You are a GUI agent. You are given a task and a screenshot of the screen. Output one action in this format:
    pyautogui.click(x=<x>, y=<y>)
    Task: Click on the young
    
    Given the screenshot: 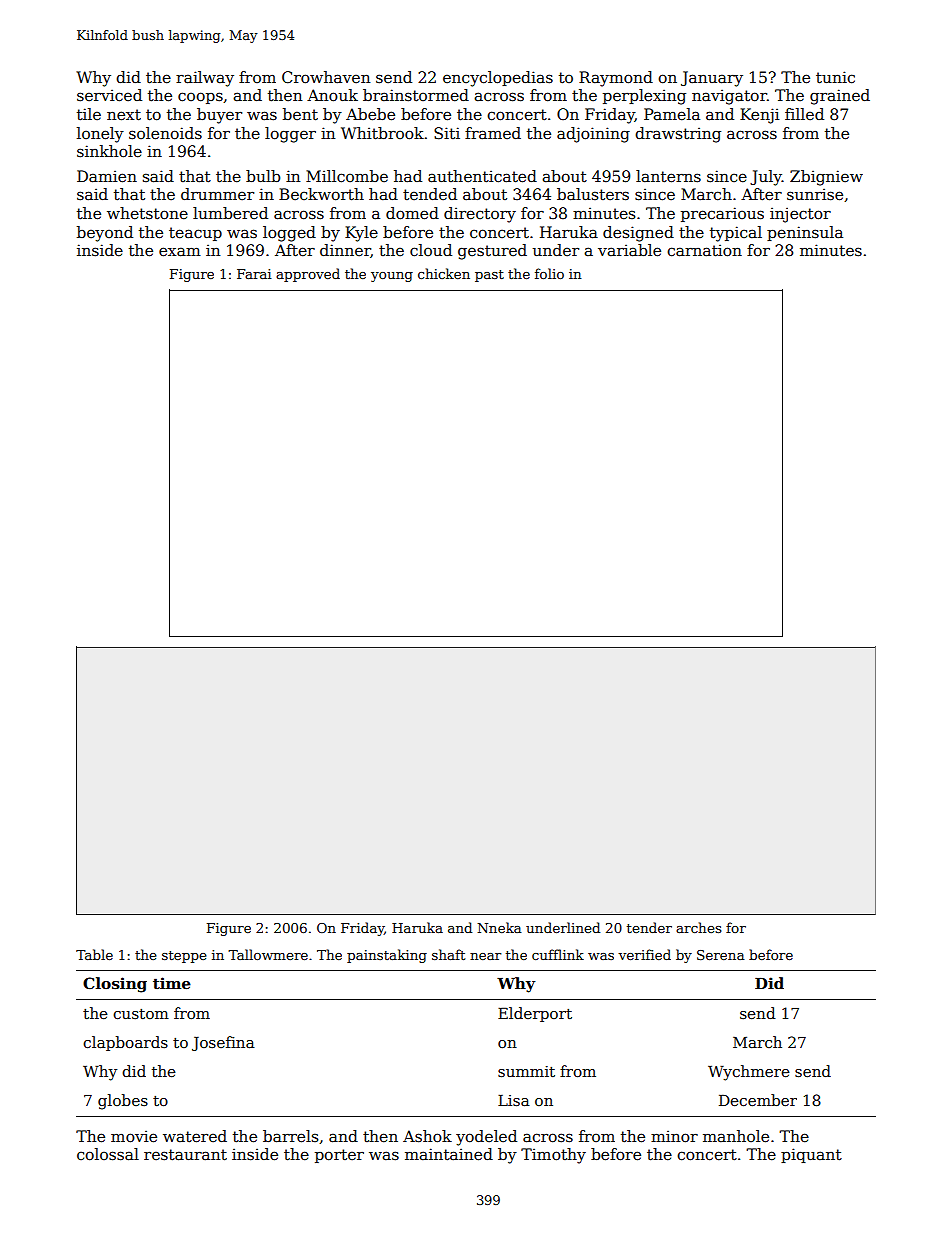 What is the action you would take?
    pyautogui.click(x=392, y=277)
